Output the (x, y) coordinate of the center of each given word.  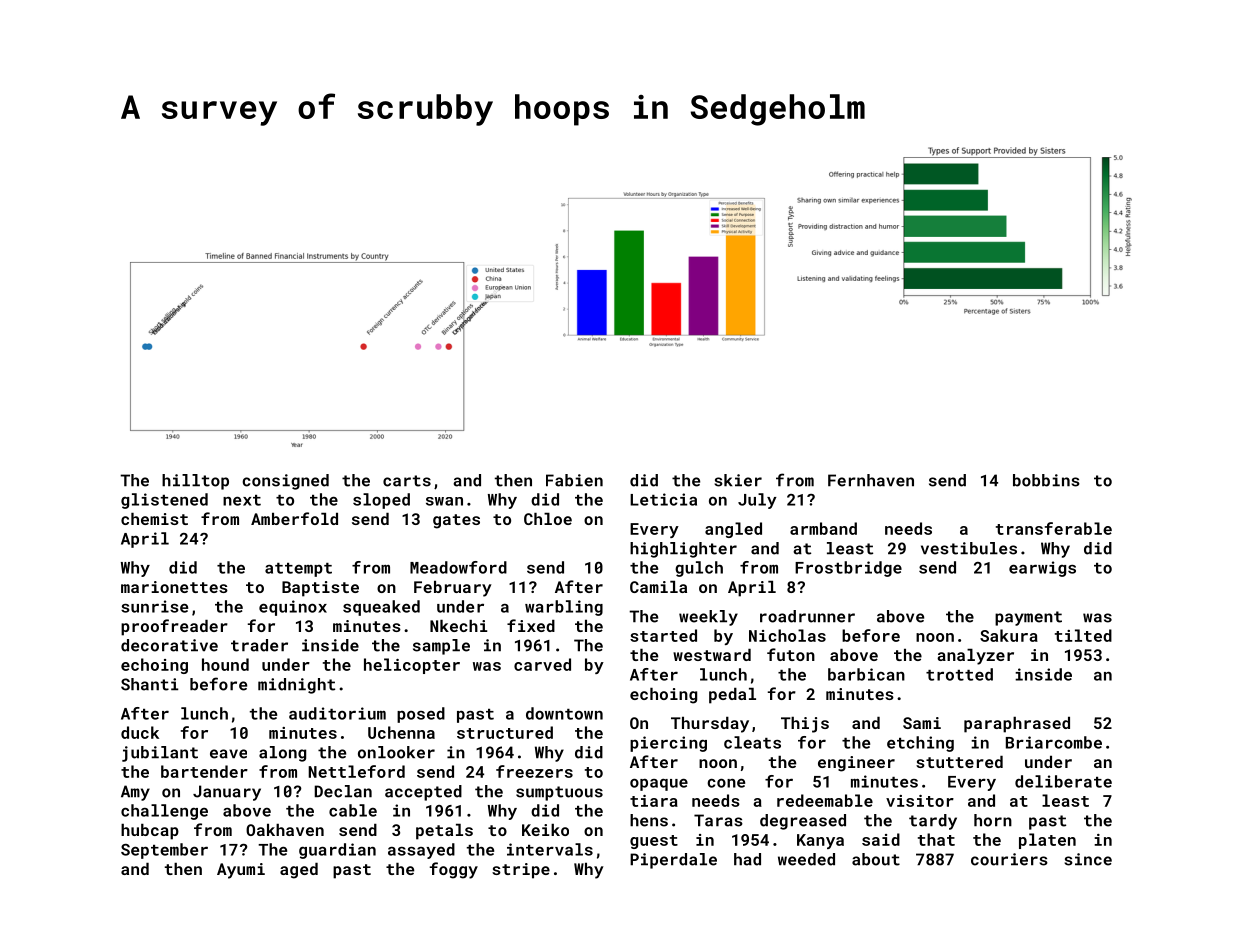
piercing (668, 744)
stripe (521, 871)
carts (407, 481)
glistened (164, 501)
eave (228, 754)
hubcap (150, 832)
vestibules (969, 548)
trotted (959, 674)
